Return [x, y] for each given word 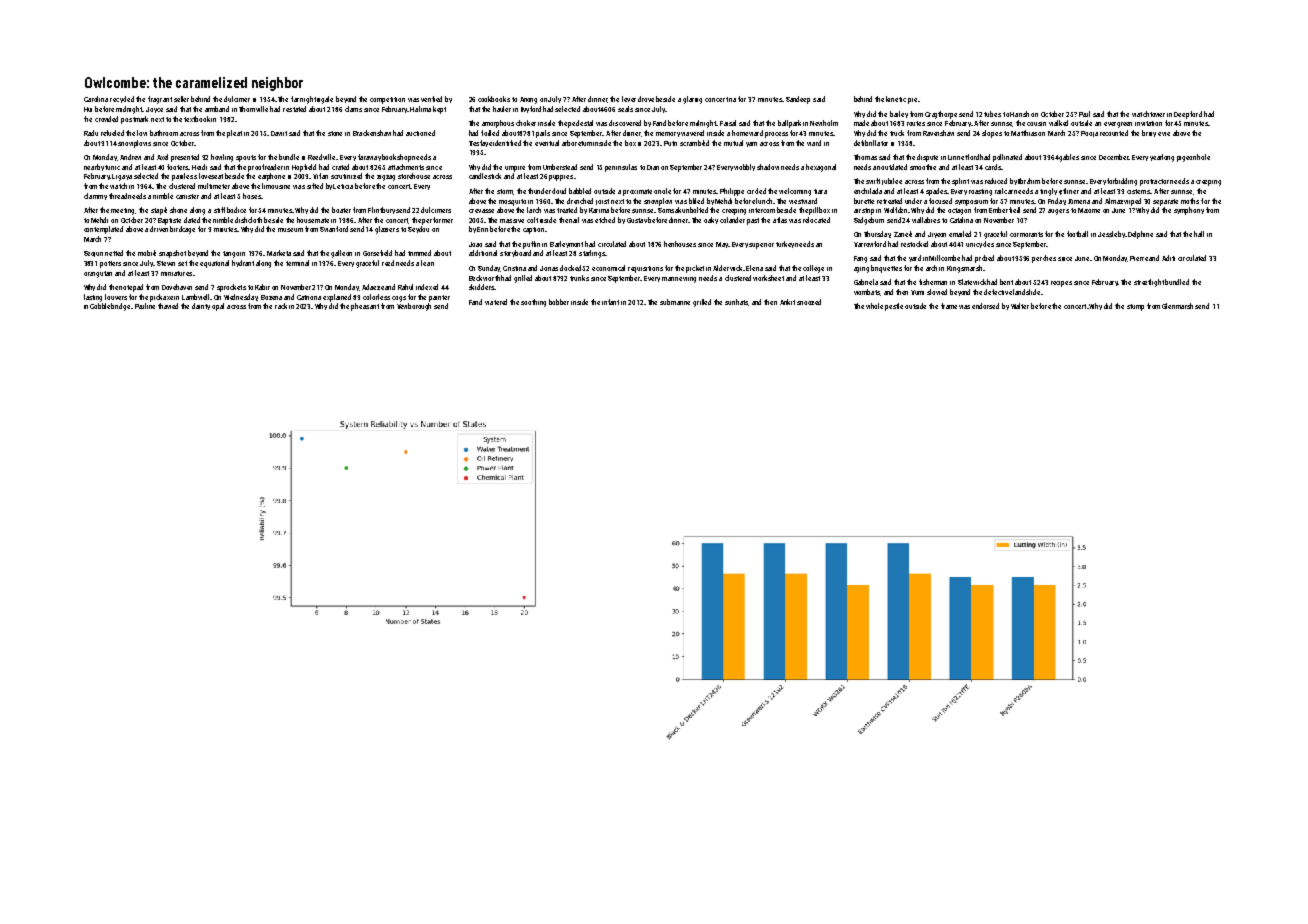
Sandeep [798, 100]
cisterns [1139, 191]
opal [218, 307]
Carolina [96, 99]
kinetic [896, 99]
